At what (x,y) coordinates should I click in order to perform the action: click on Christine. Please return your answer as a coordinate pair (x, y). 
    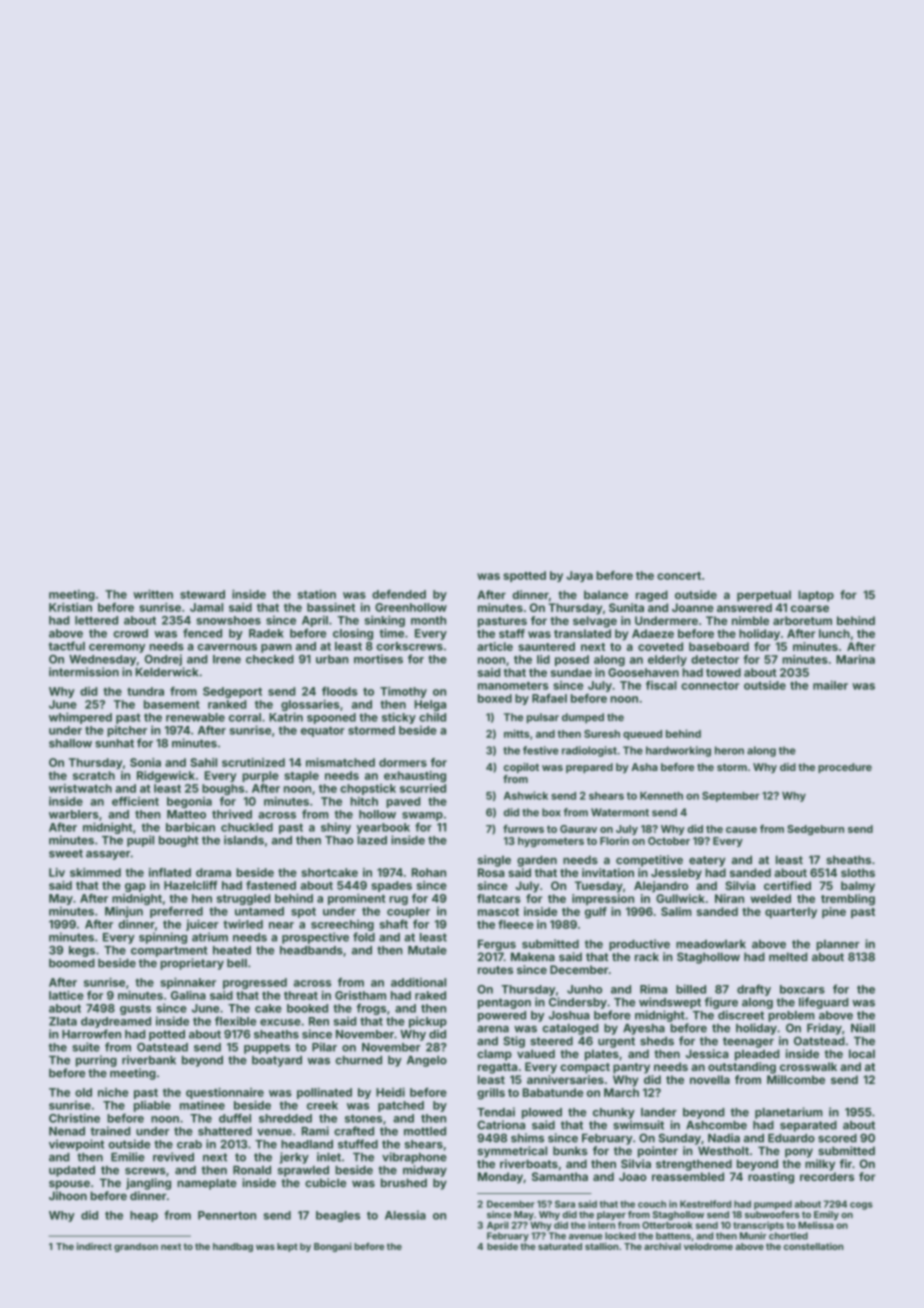
    Looking at the image, I should click on (74, 1118).
